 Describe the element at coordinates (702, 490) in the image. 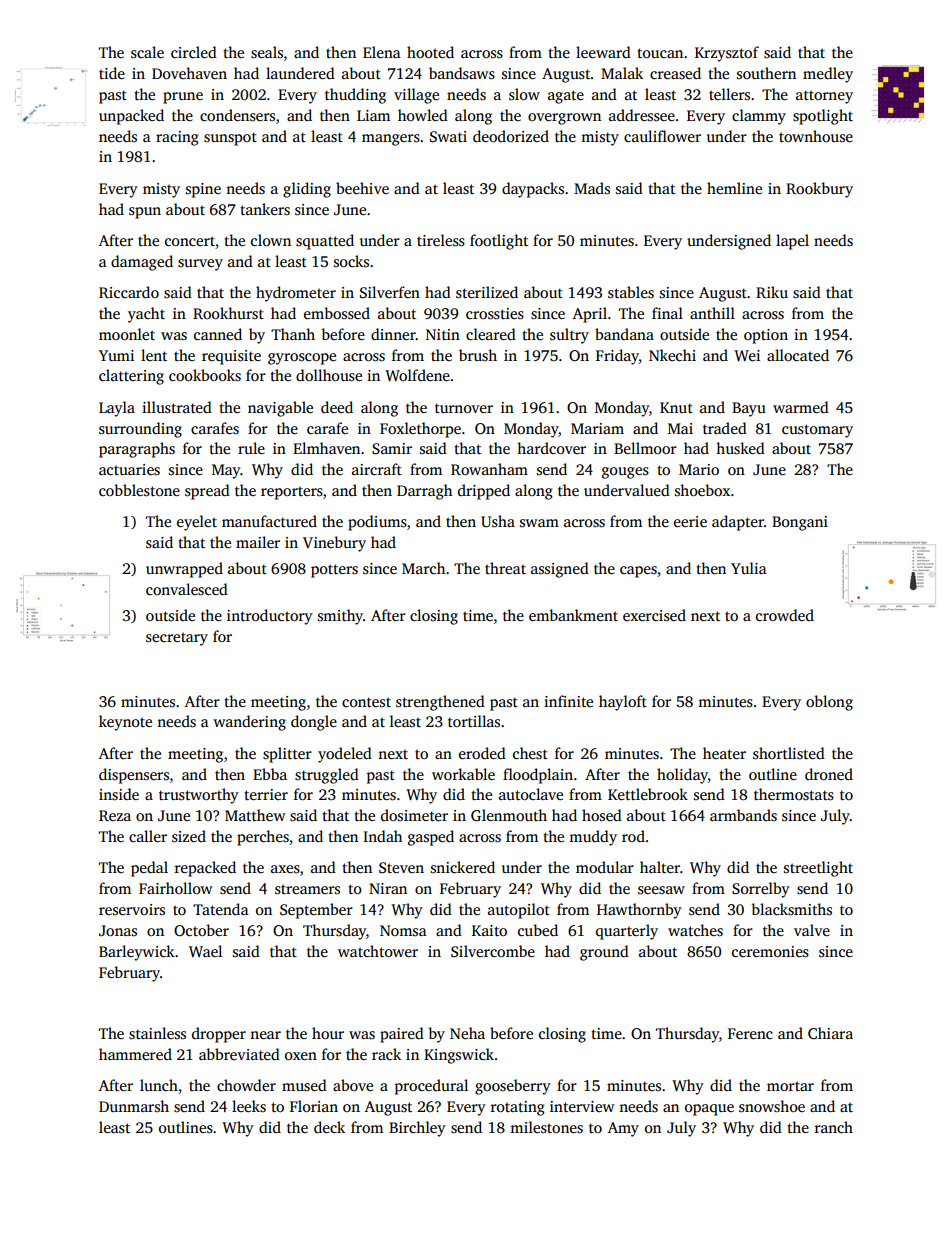

I see `shoebox` at that location.
